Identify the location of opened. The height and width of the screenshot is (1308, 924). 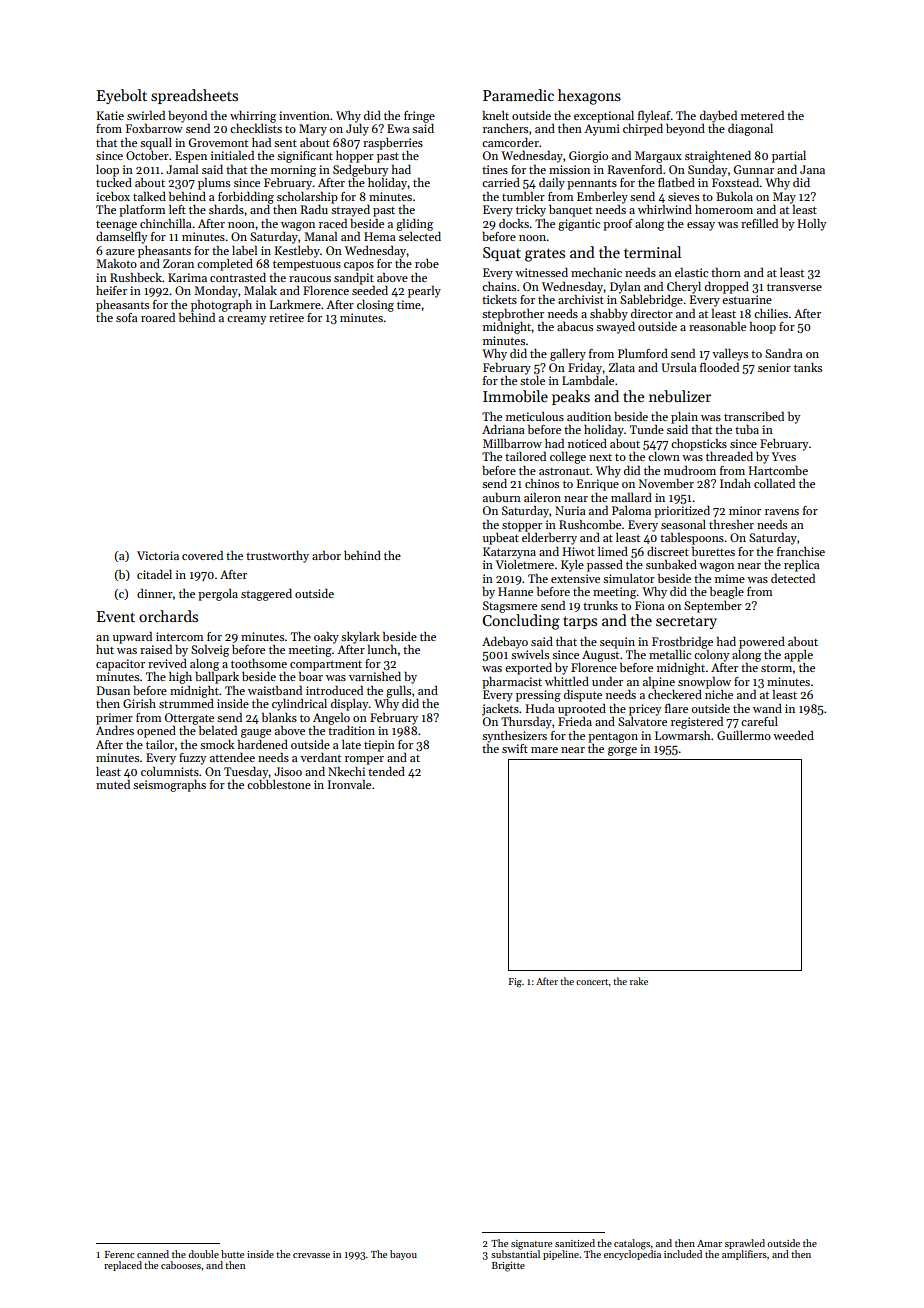
(156, 732).
